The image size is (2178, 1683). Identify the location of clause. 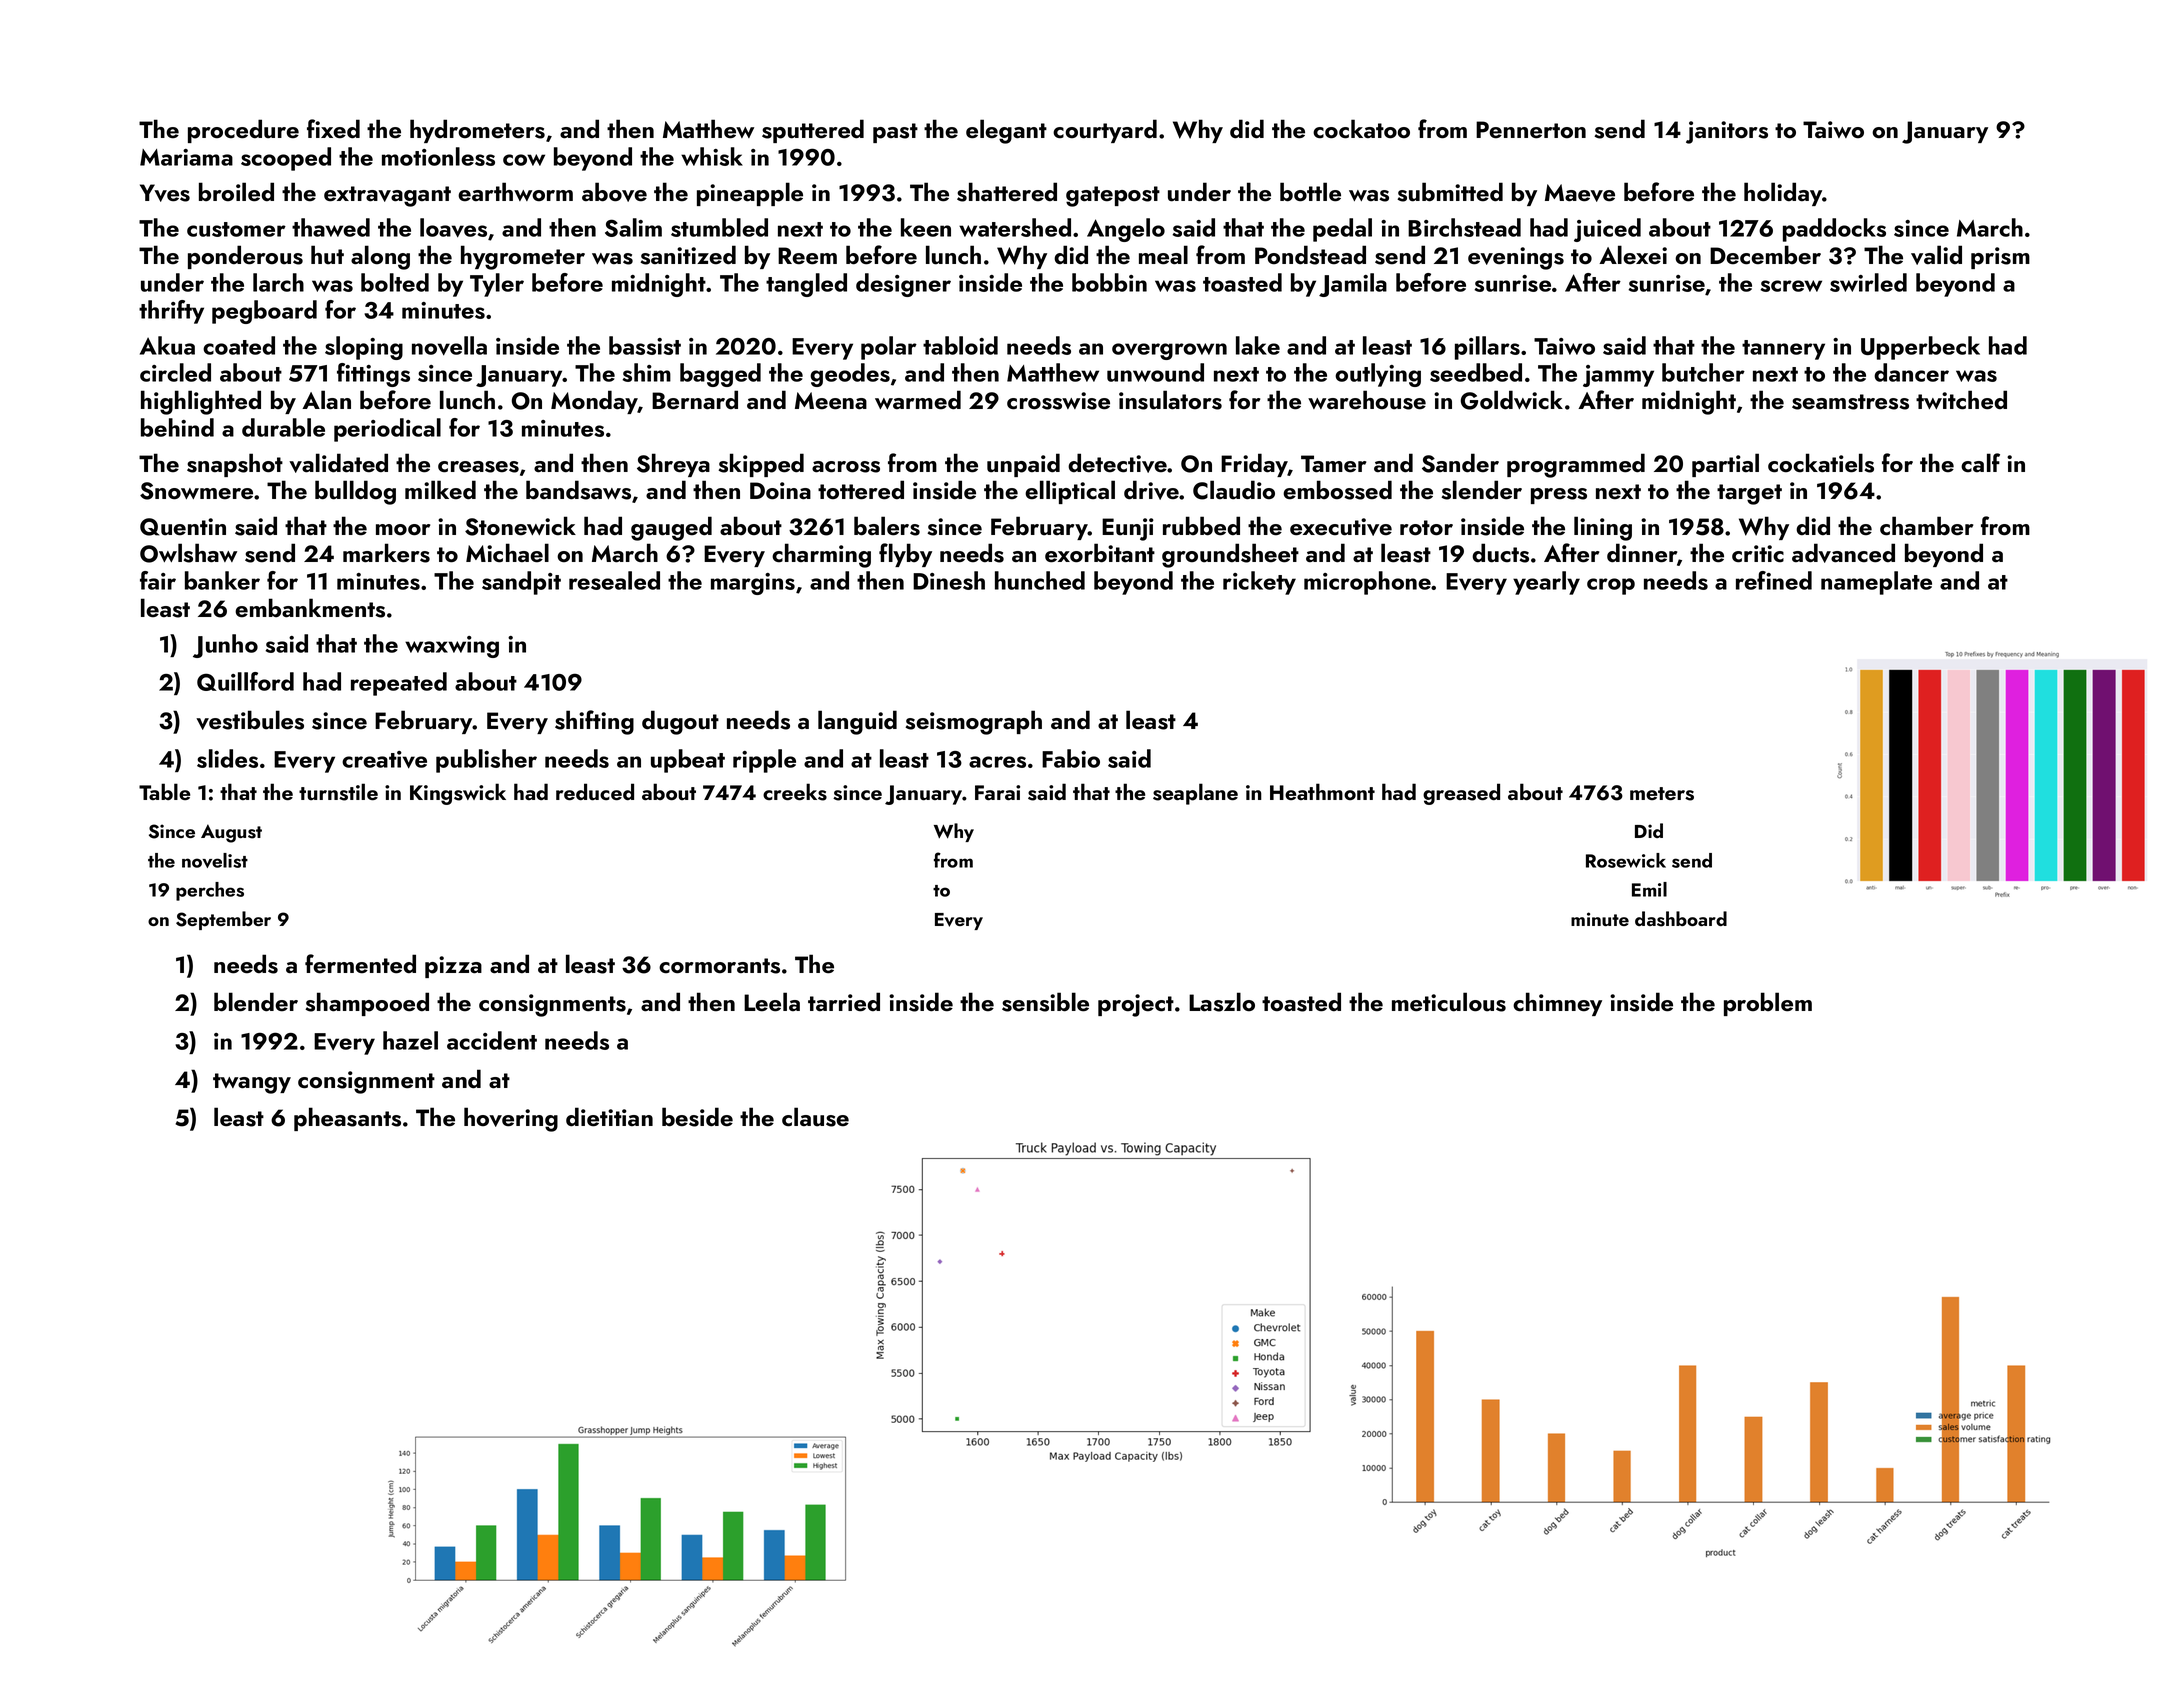
(815, 1117).
